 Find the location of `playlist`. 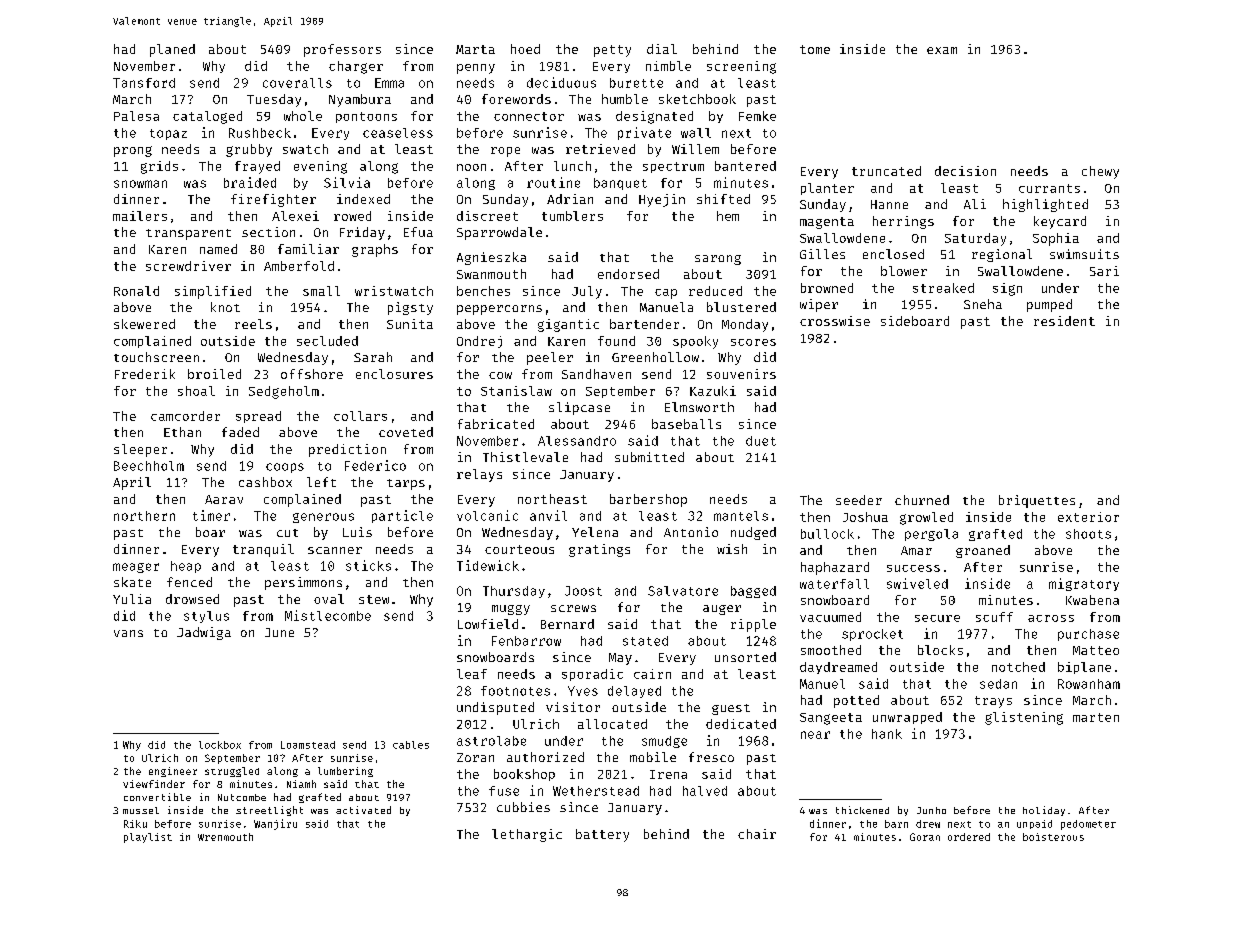

playlist is located at coordinates (148, 838).
